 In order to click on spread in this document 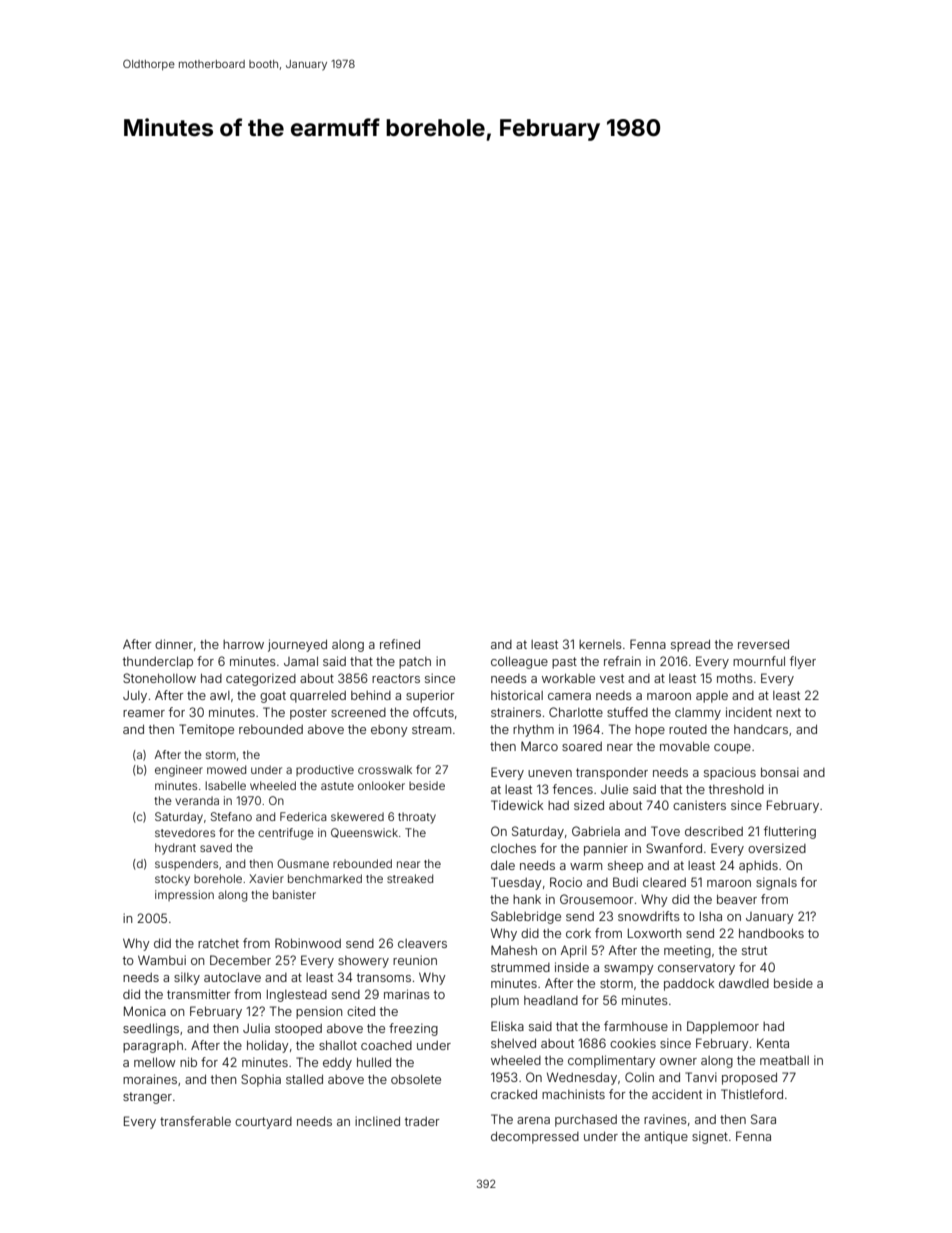, I will do `click(690, 645)`.
